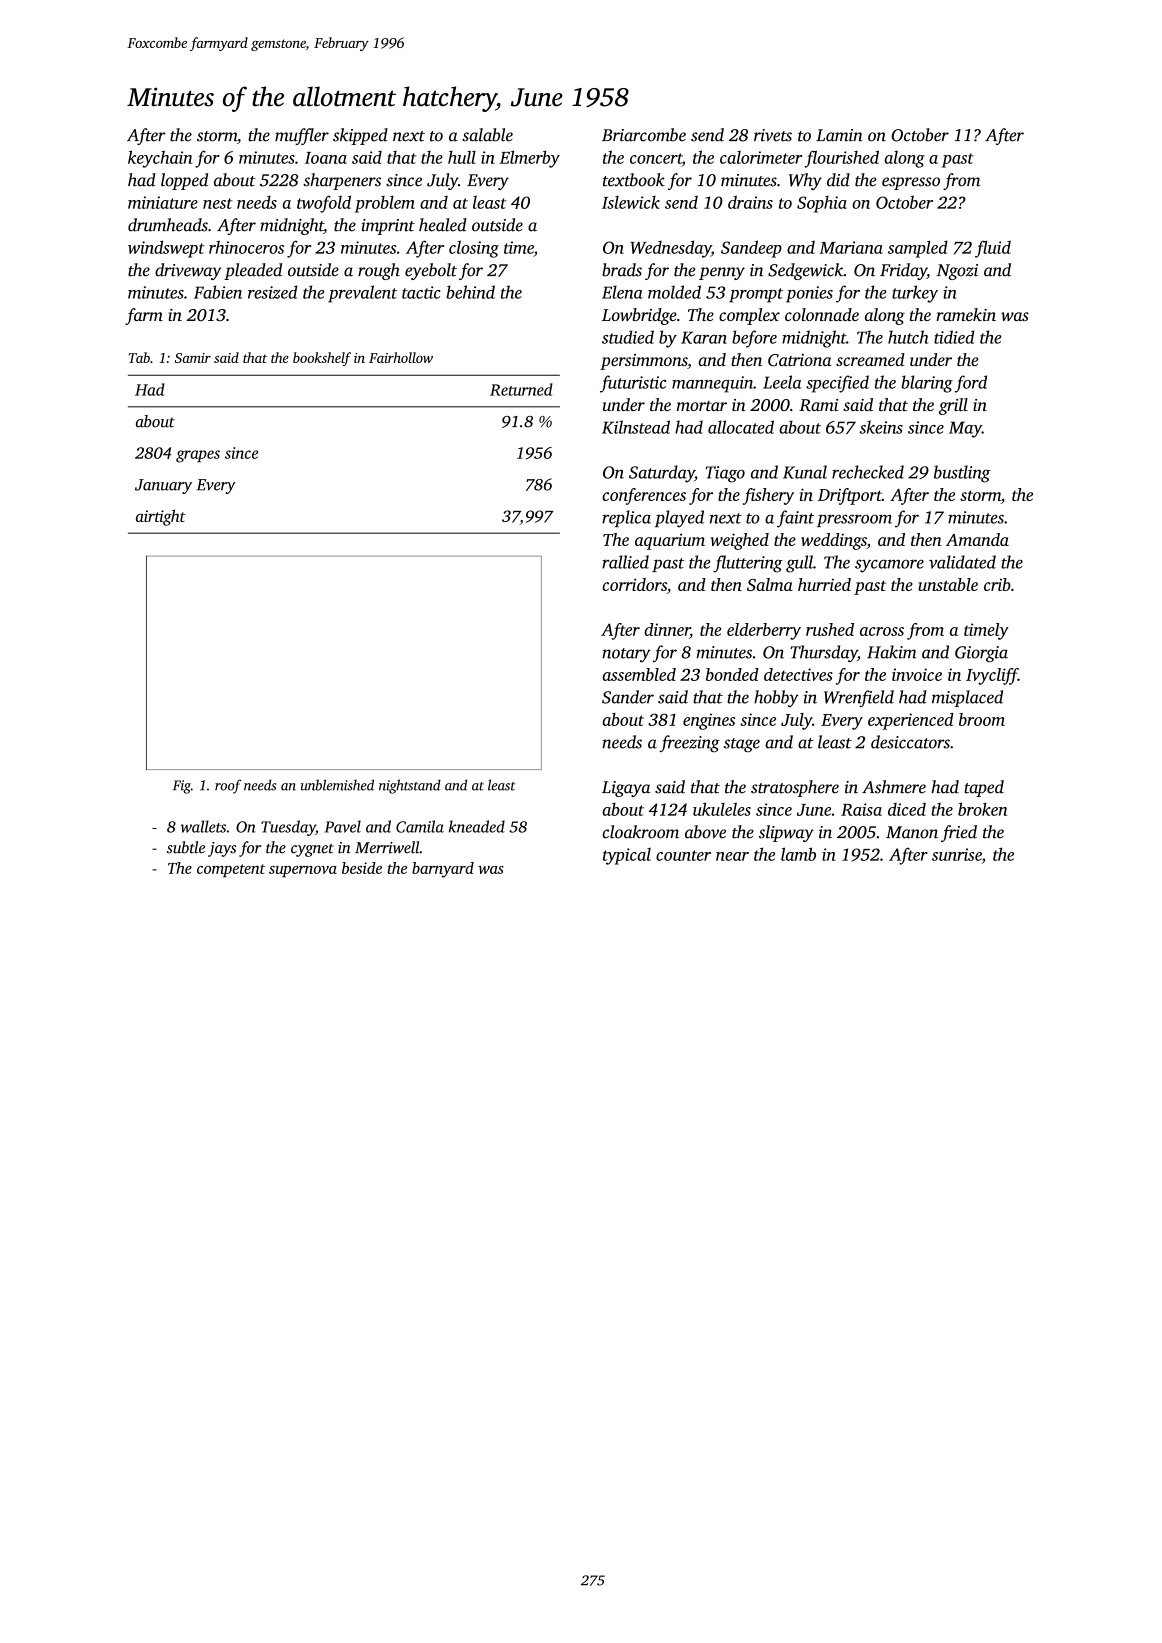 The image size is (1162, 1643). What do you see at coordinates (962, 562) in the screenshot?
I see `validated` at bounding box center [962, 562].
